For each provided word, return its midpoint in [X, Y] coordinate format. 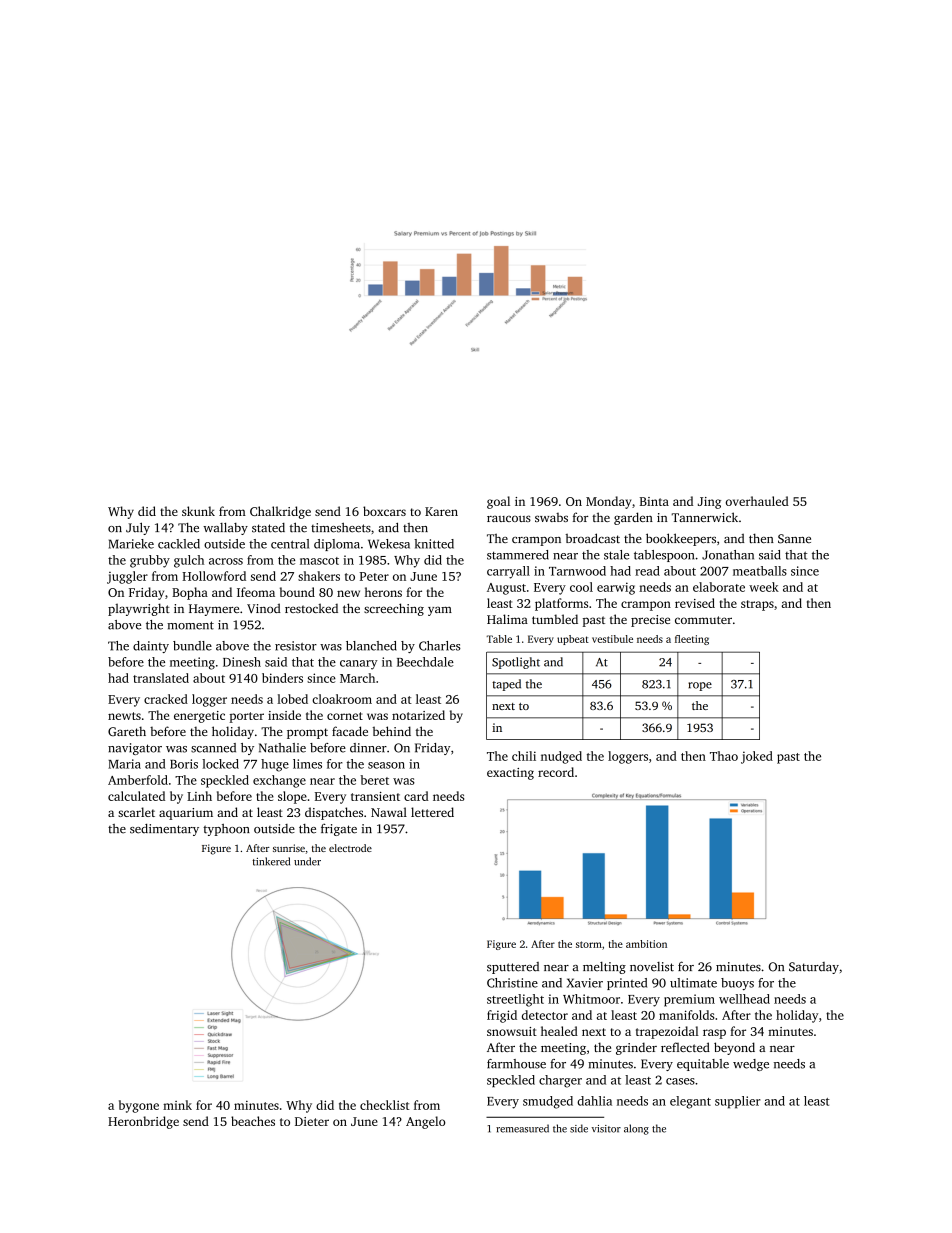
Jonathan [728, 555]
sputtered [513, 968]
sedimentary [164, 830]
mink [177, 1105]
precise [650, 621]
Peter [374, 576]
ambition [646, 944]
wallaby [225, 528]
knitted [434, 544]
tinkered [271, 861]
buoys [737, 984]
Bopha [190, 593]
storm [589, 944]
